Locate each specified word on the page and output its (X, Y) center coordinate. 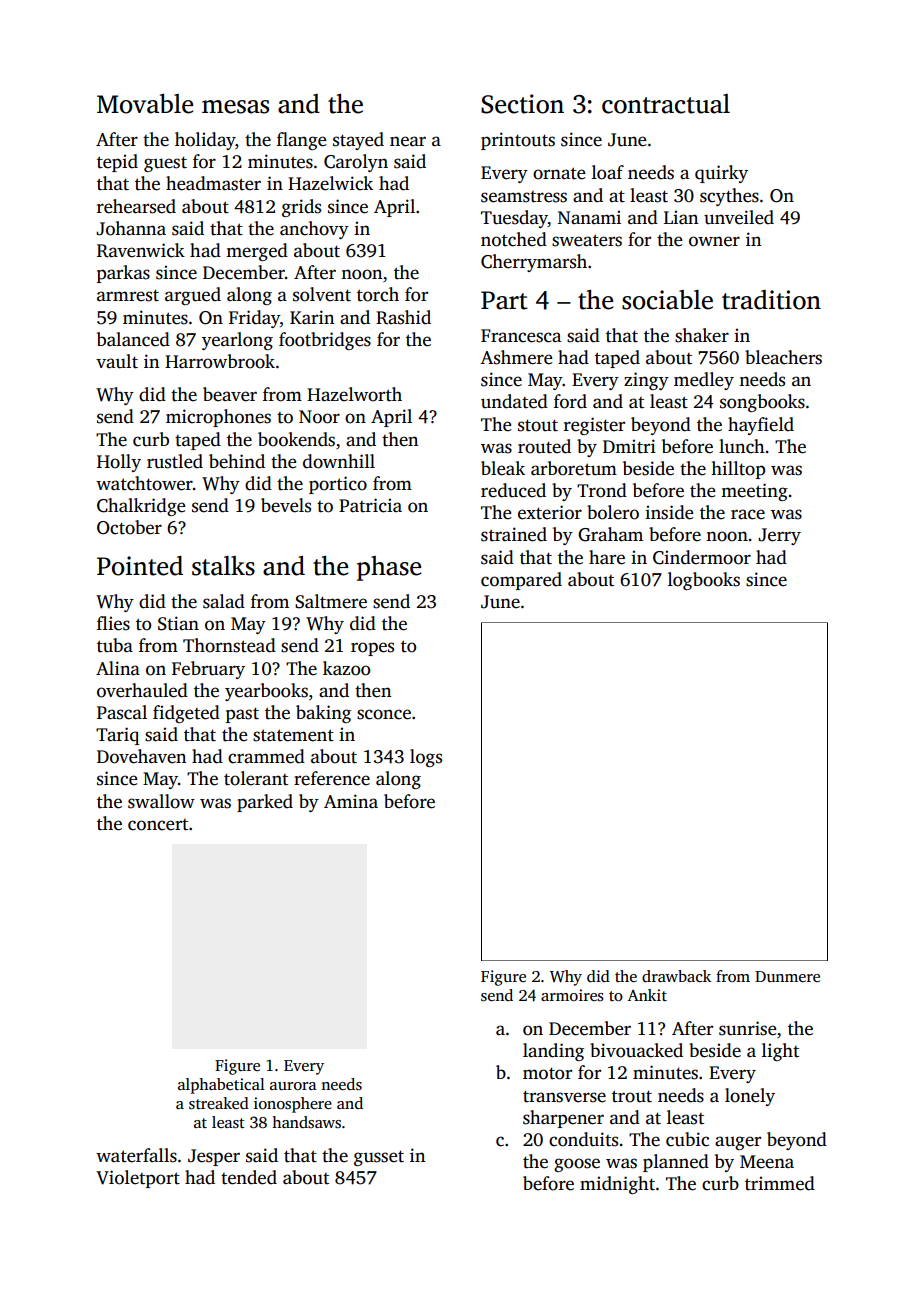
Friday (254, 319)
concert (158, 825)
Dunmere (787, 976)
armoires (572, 995)
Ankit (647, 995)
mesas (235, 107)
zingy (646, 381)
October (129, 527)
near (408, 141)
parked (265, 803)
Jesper (214, 1157)
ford (570, 401)
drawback (676, 976)
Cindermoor (702, 557)
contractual (666, 104)
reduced (513, 490)
